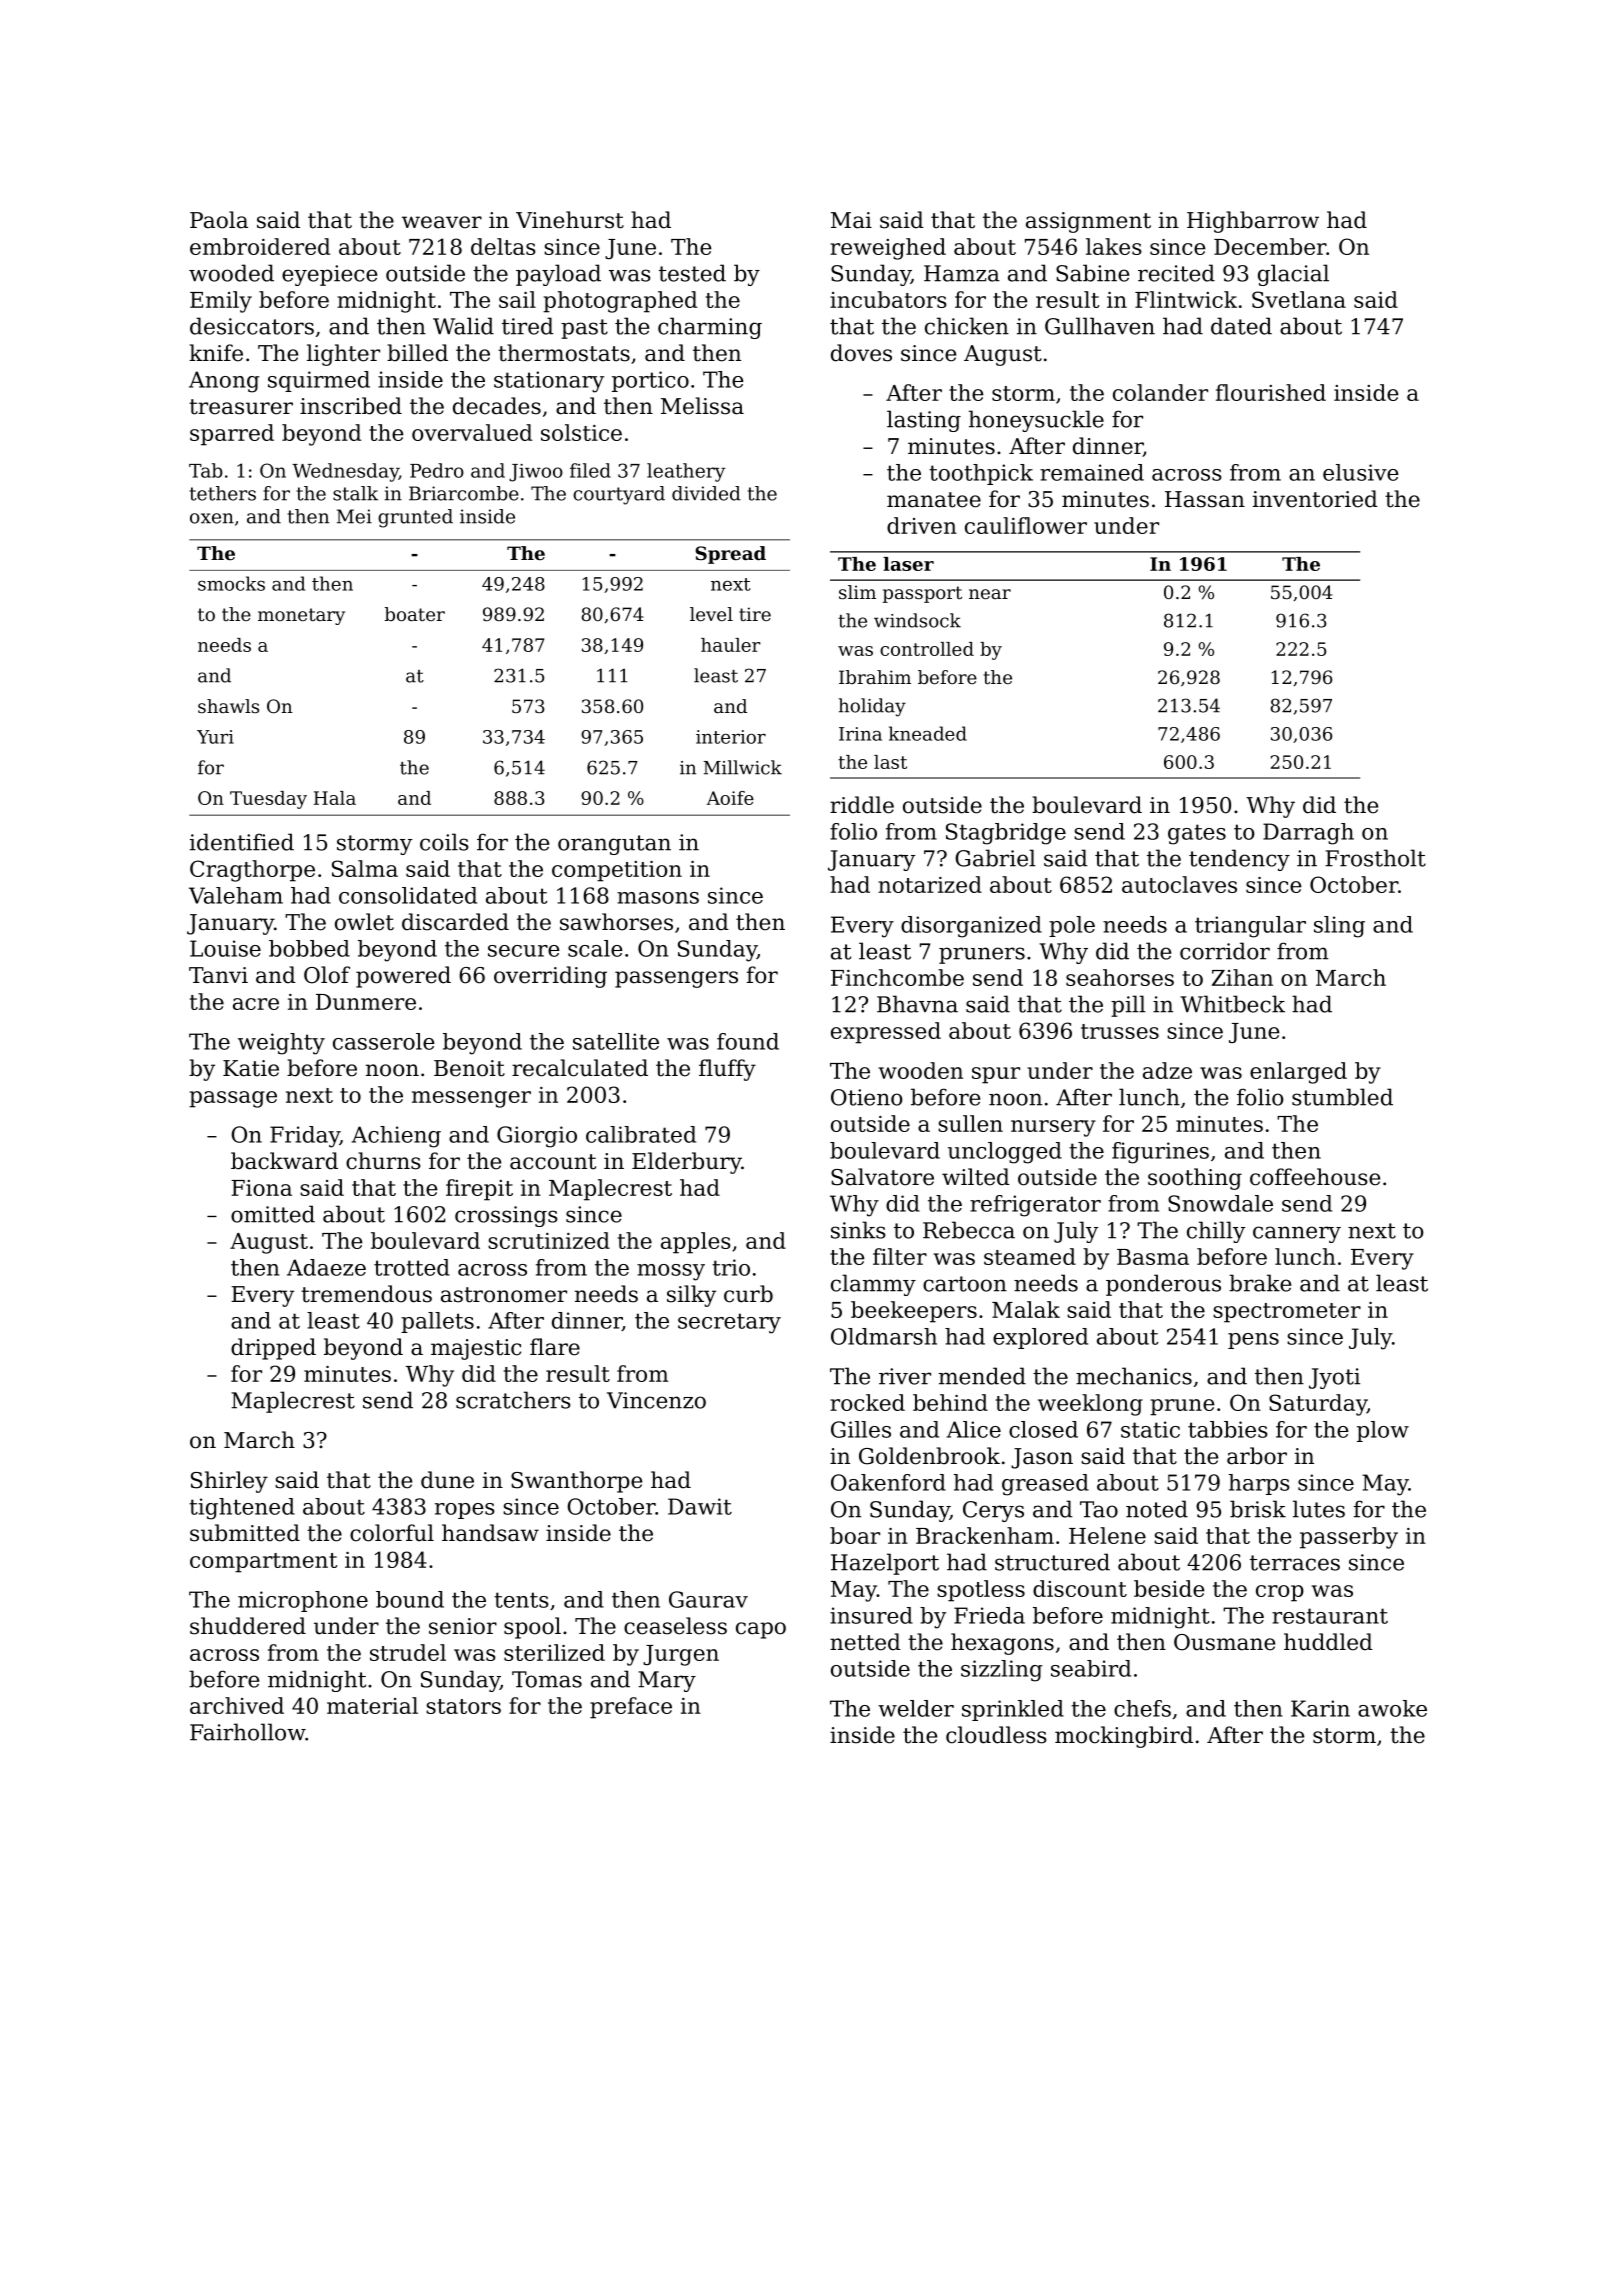 This image has height=2292, width=1620. Describe the element at coordinates (273, 1214) in the image. I see `omitted` at that location.
